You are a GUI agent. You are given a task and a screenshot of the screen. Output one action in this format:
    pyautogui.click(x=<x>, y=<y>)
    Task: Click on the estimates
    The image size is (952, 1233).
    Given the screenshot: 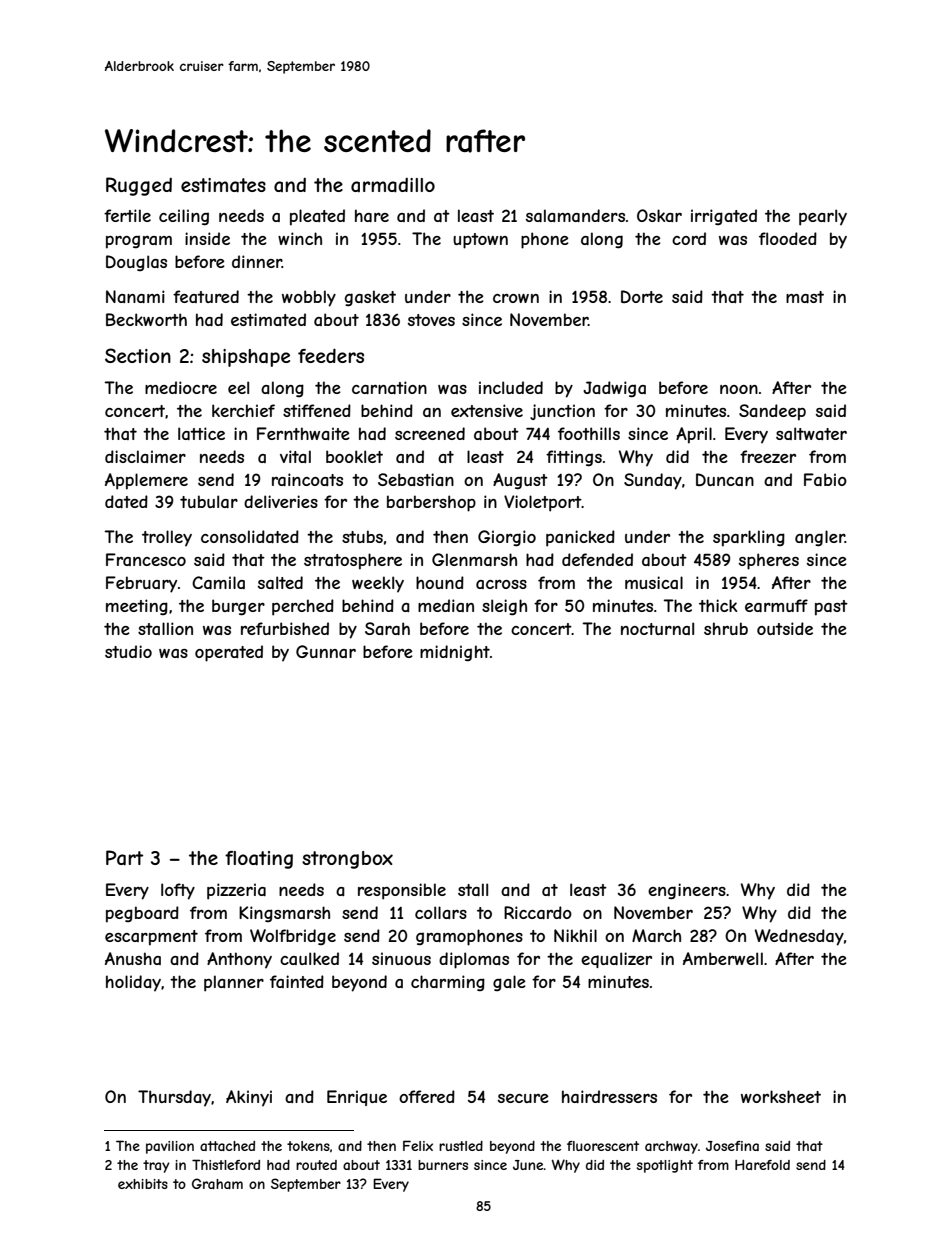 What is the action you would take?
    pyautogui.click(x=223, y=185)
